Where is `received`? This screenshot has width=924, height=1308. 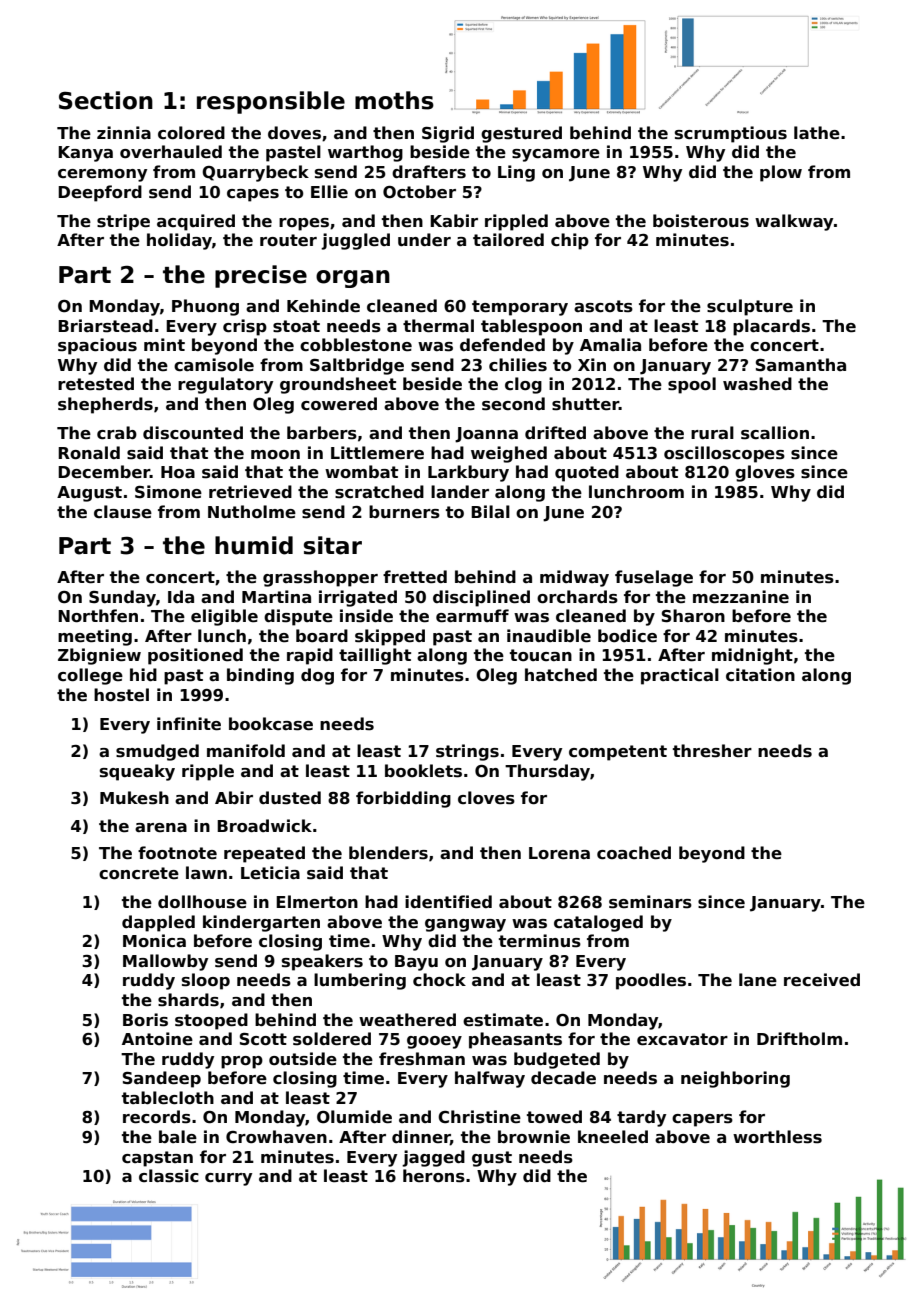
received is located at coordinates (822, 980).
